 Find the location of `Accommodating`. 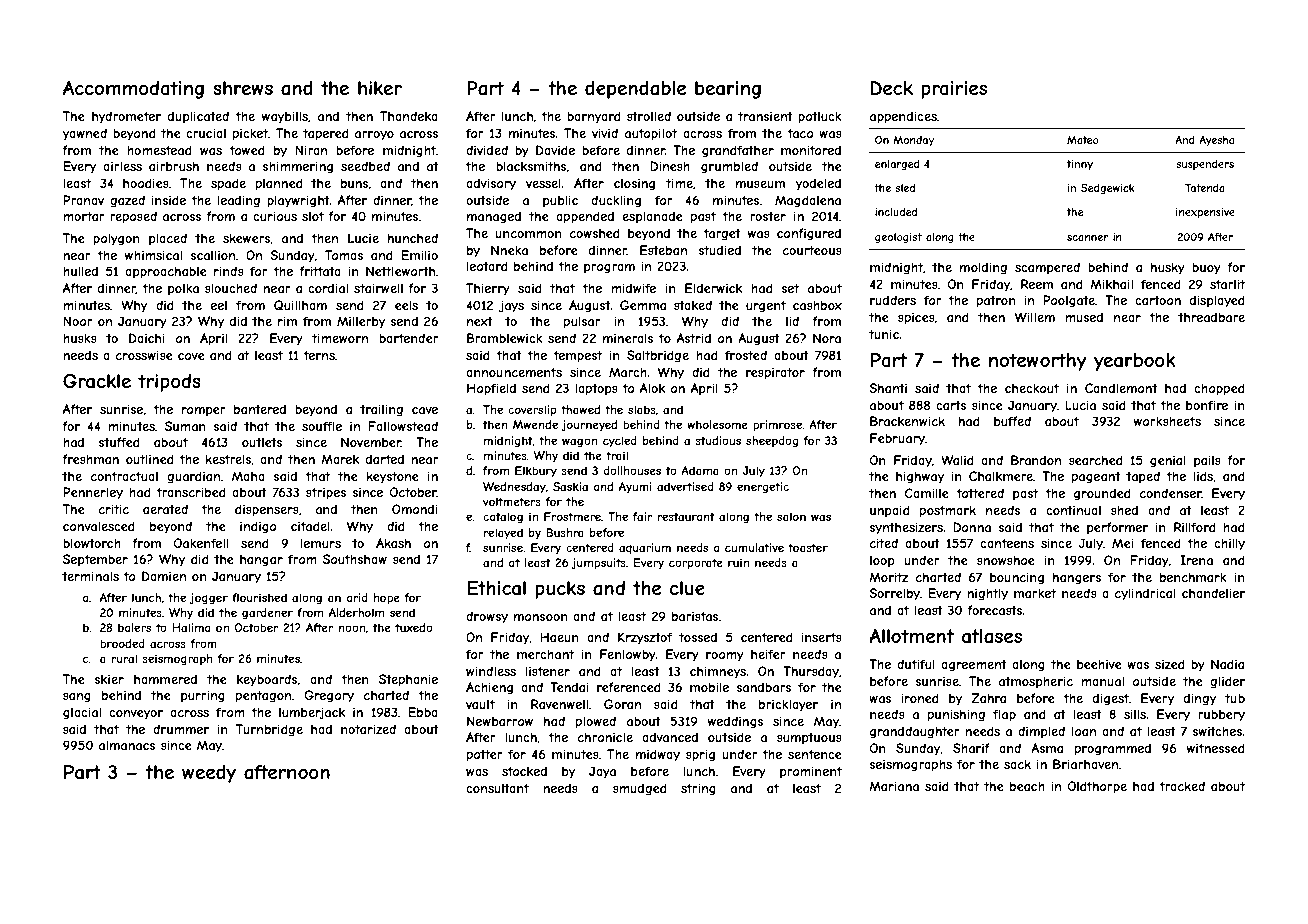

Accommodating is located at coordinates (133, 90).
